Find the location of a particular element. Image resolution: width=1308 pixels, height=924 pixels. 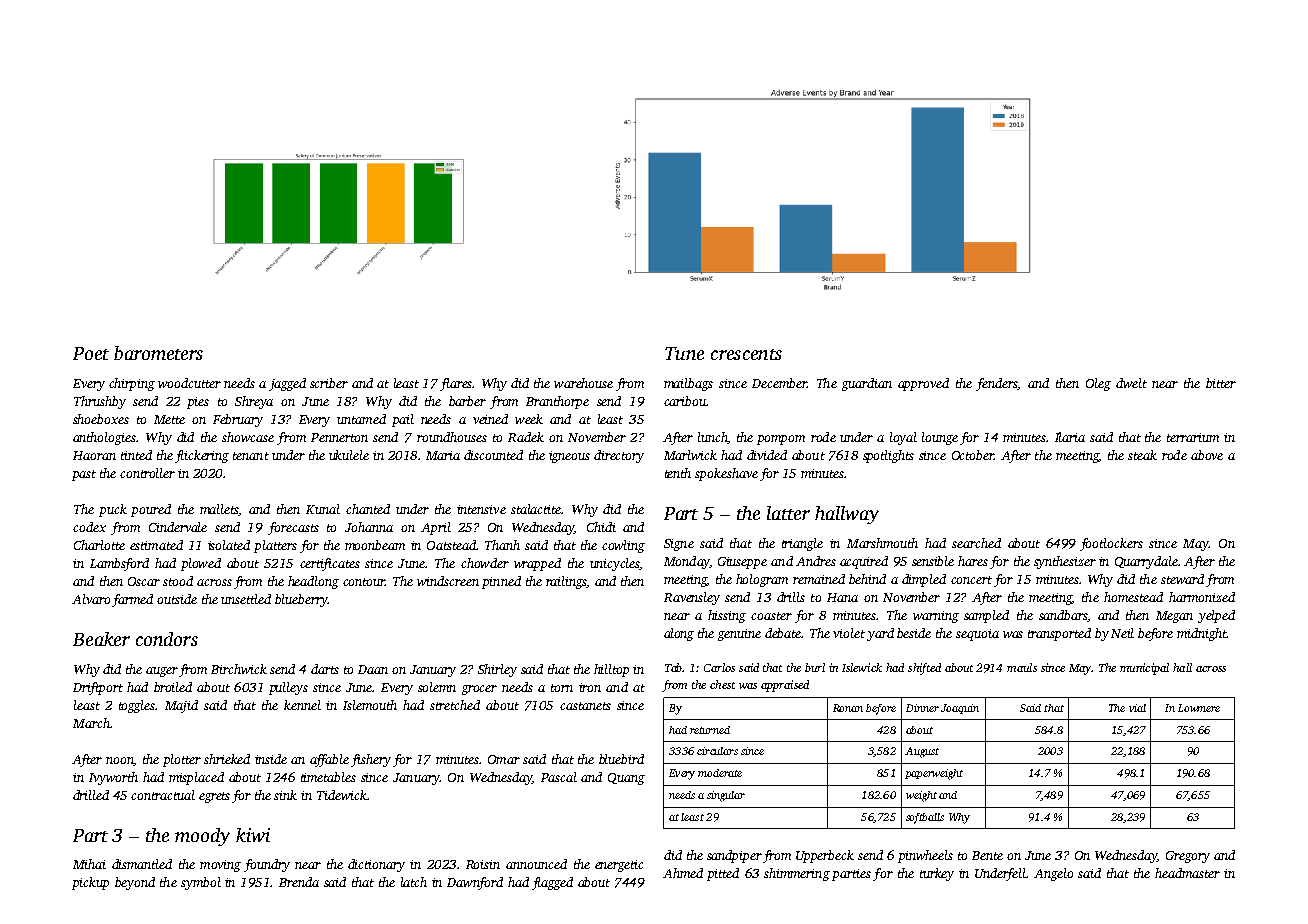

Marlwick is located at coordinates (690, 455).
